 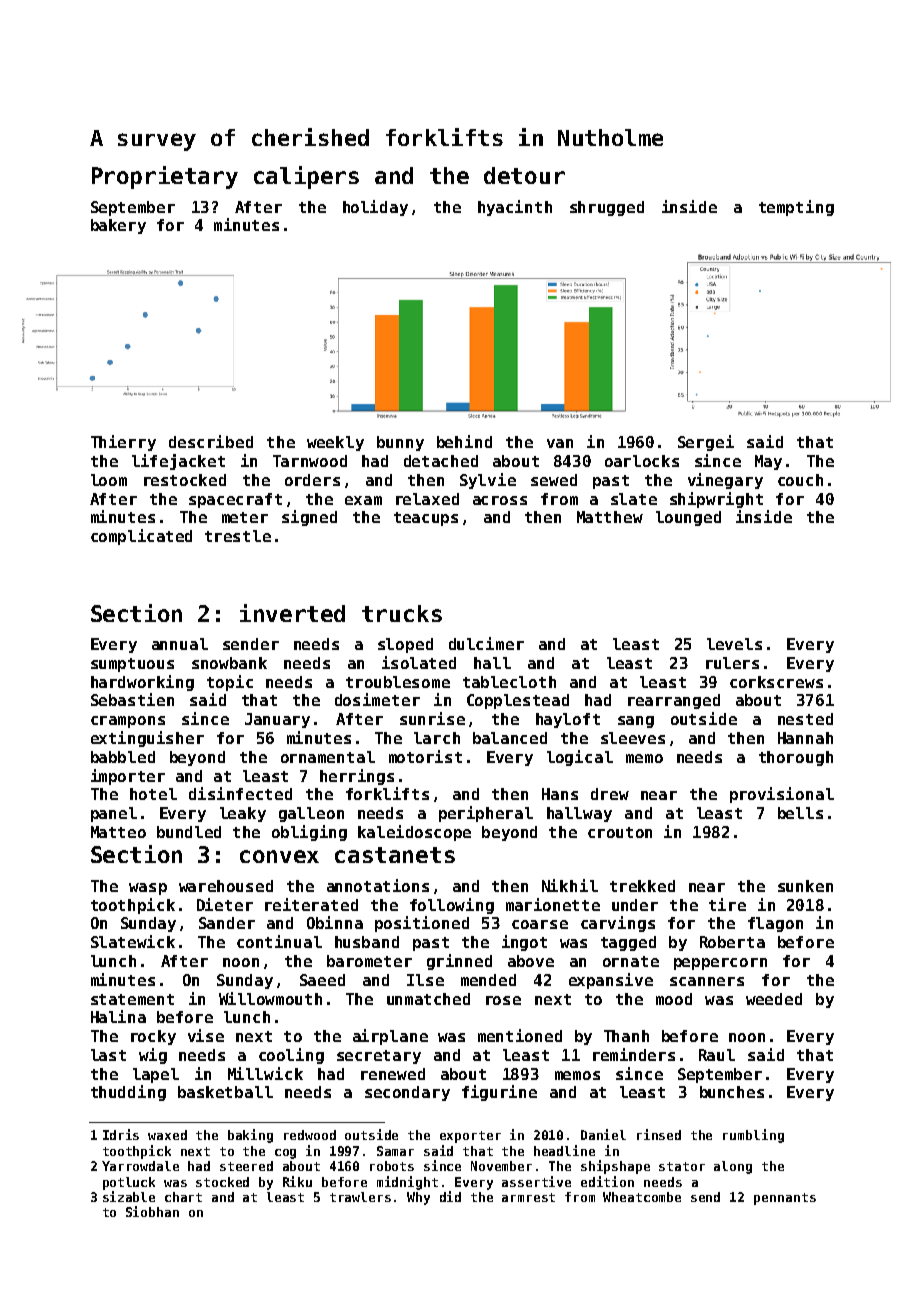 What do you see at coordinates (152, 1211) in the image?
I see `Siobhan` at bounding box center [152, 1211].
